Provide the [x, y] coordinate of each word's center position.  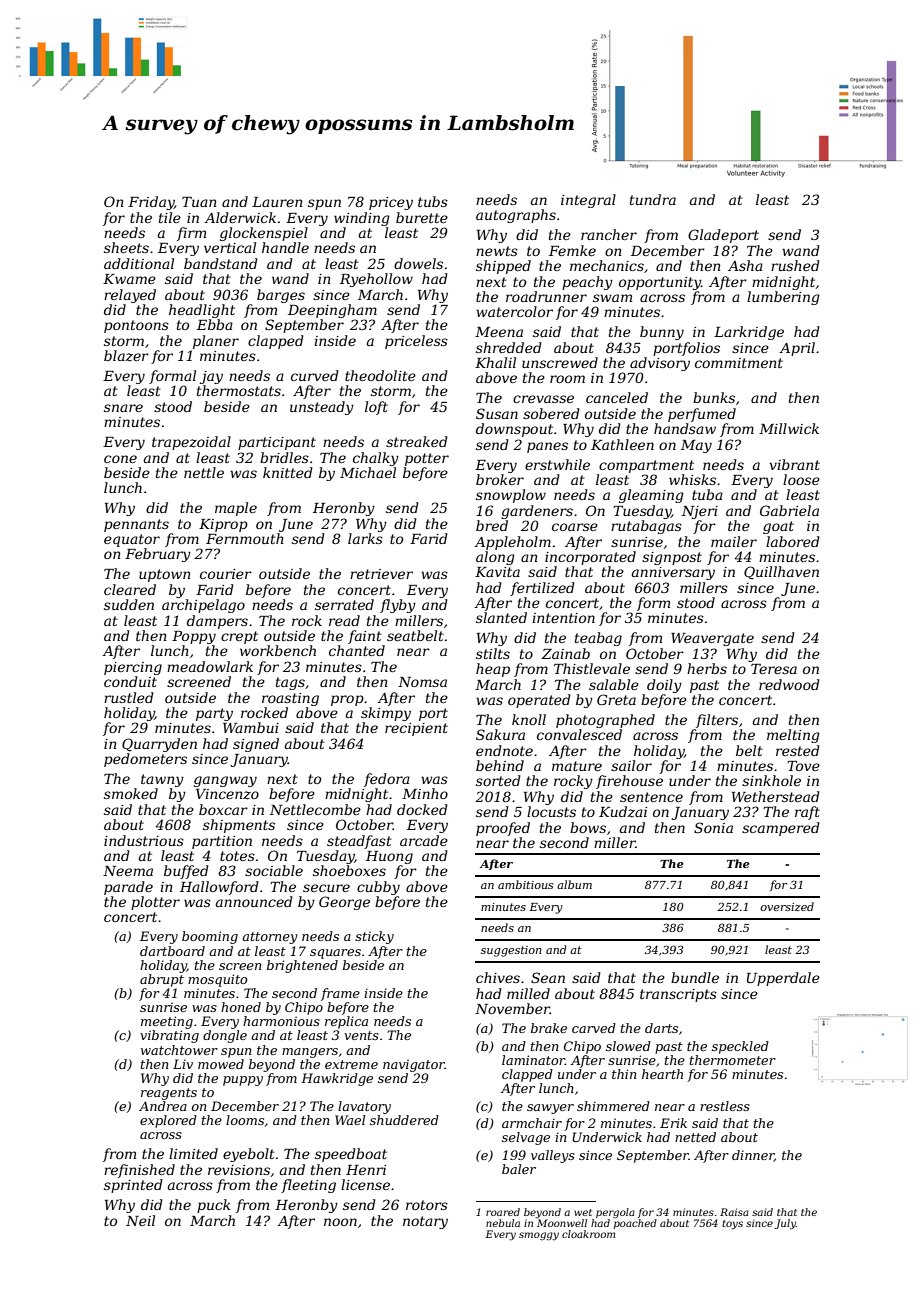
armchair [532, 1123]
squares [335, 954]
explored [168, 1121]
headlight [202, 311]
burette [422, 217]
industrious [144, 840]
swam [612, 298]
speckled [740, 1047]
